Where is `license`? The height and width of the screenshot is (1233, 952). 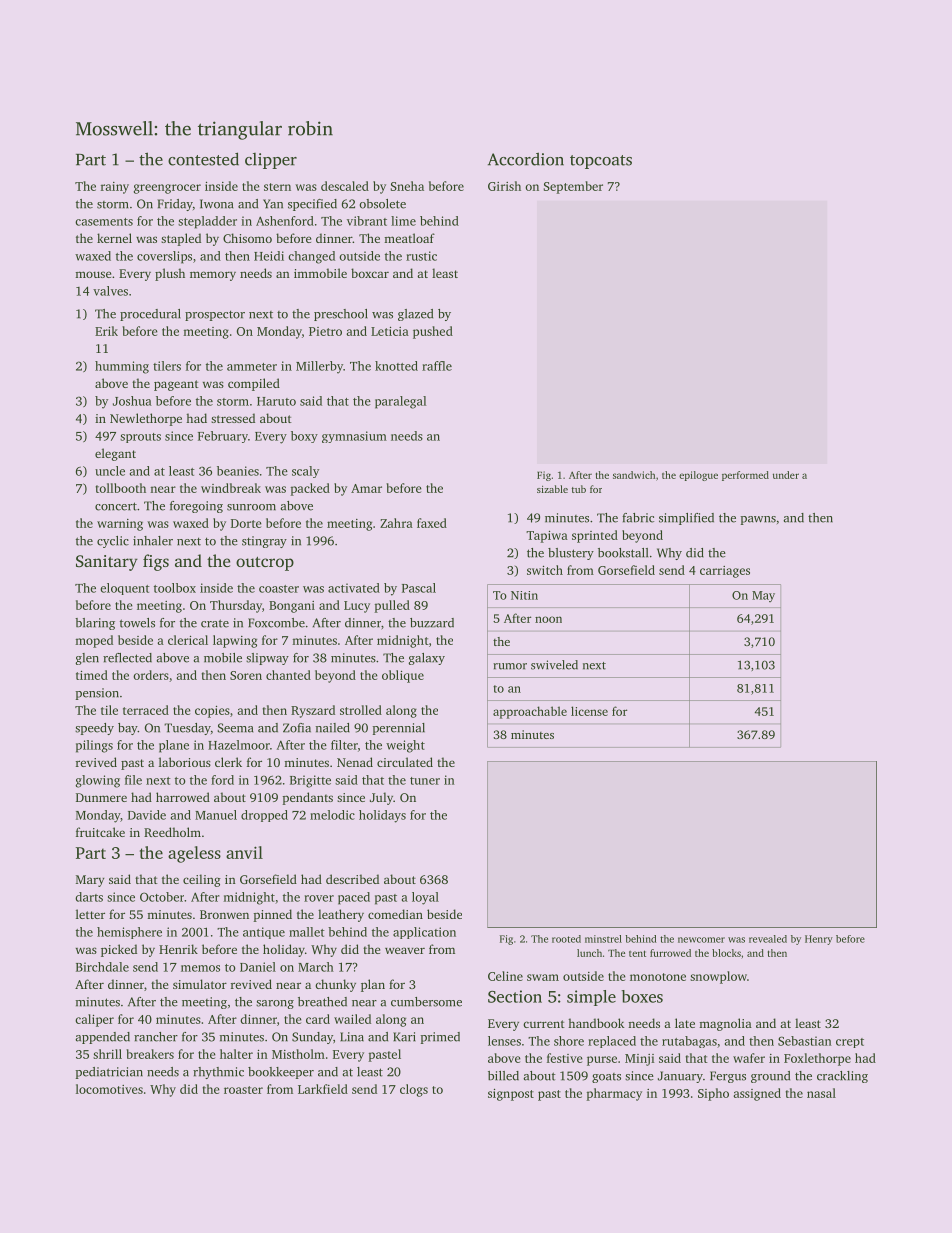 license is located at coordinates (589, 711).
